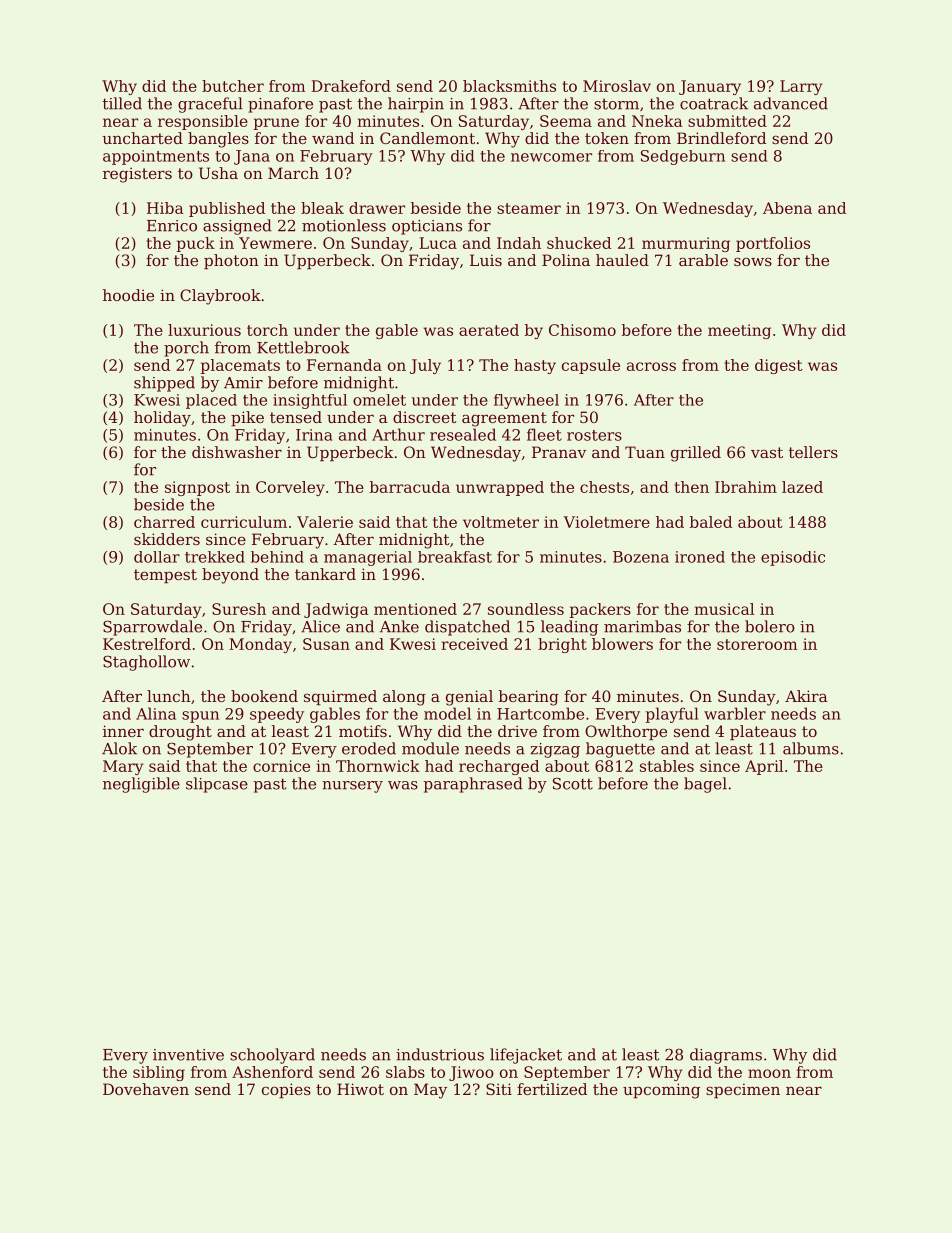 This screenshot has height=1233, width=952. I want to click on Tuan, so click(645, 452).
